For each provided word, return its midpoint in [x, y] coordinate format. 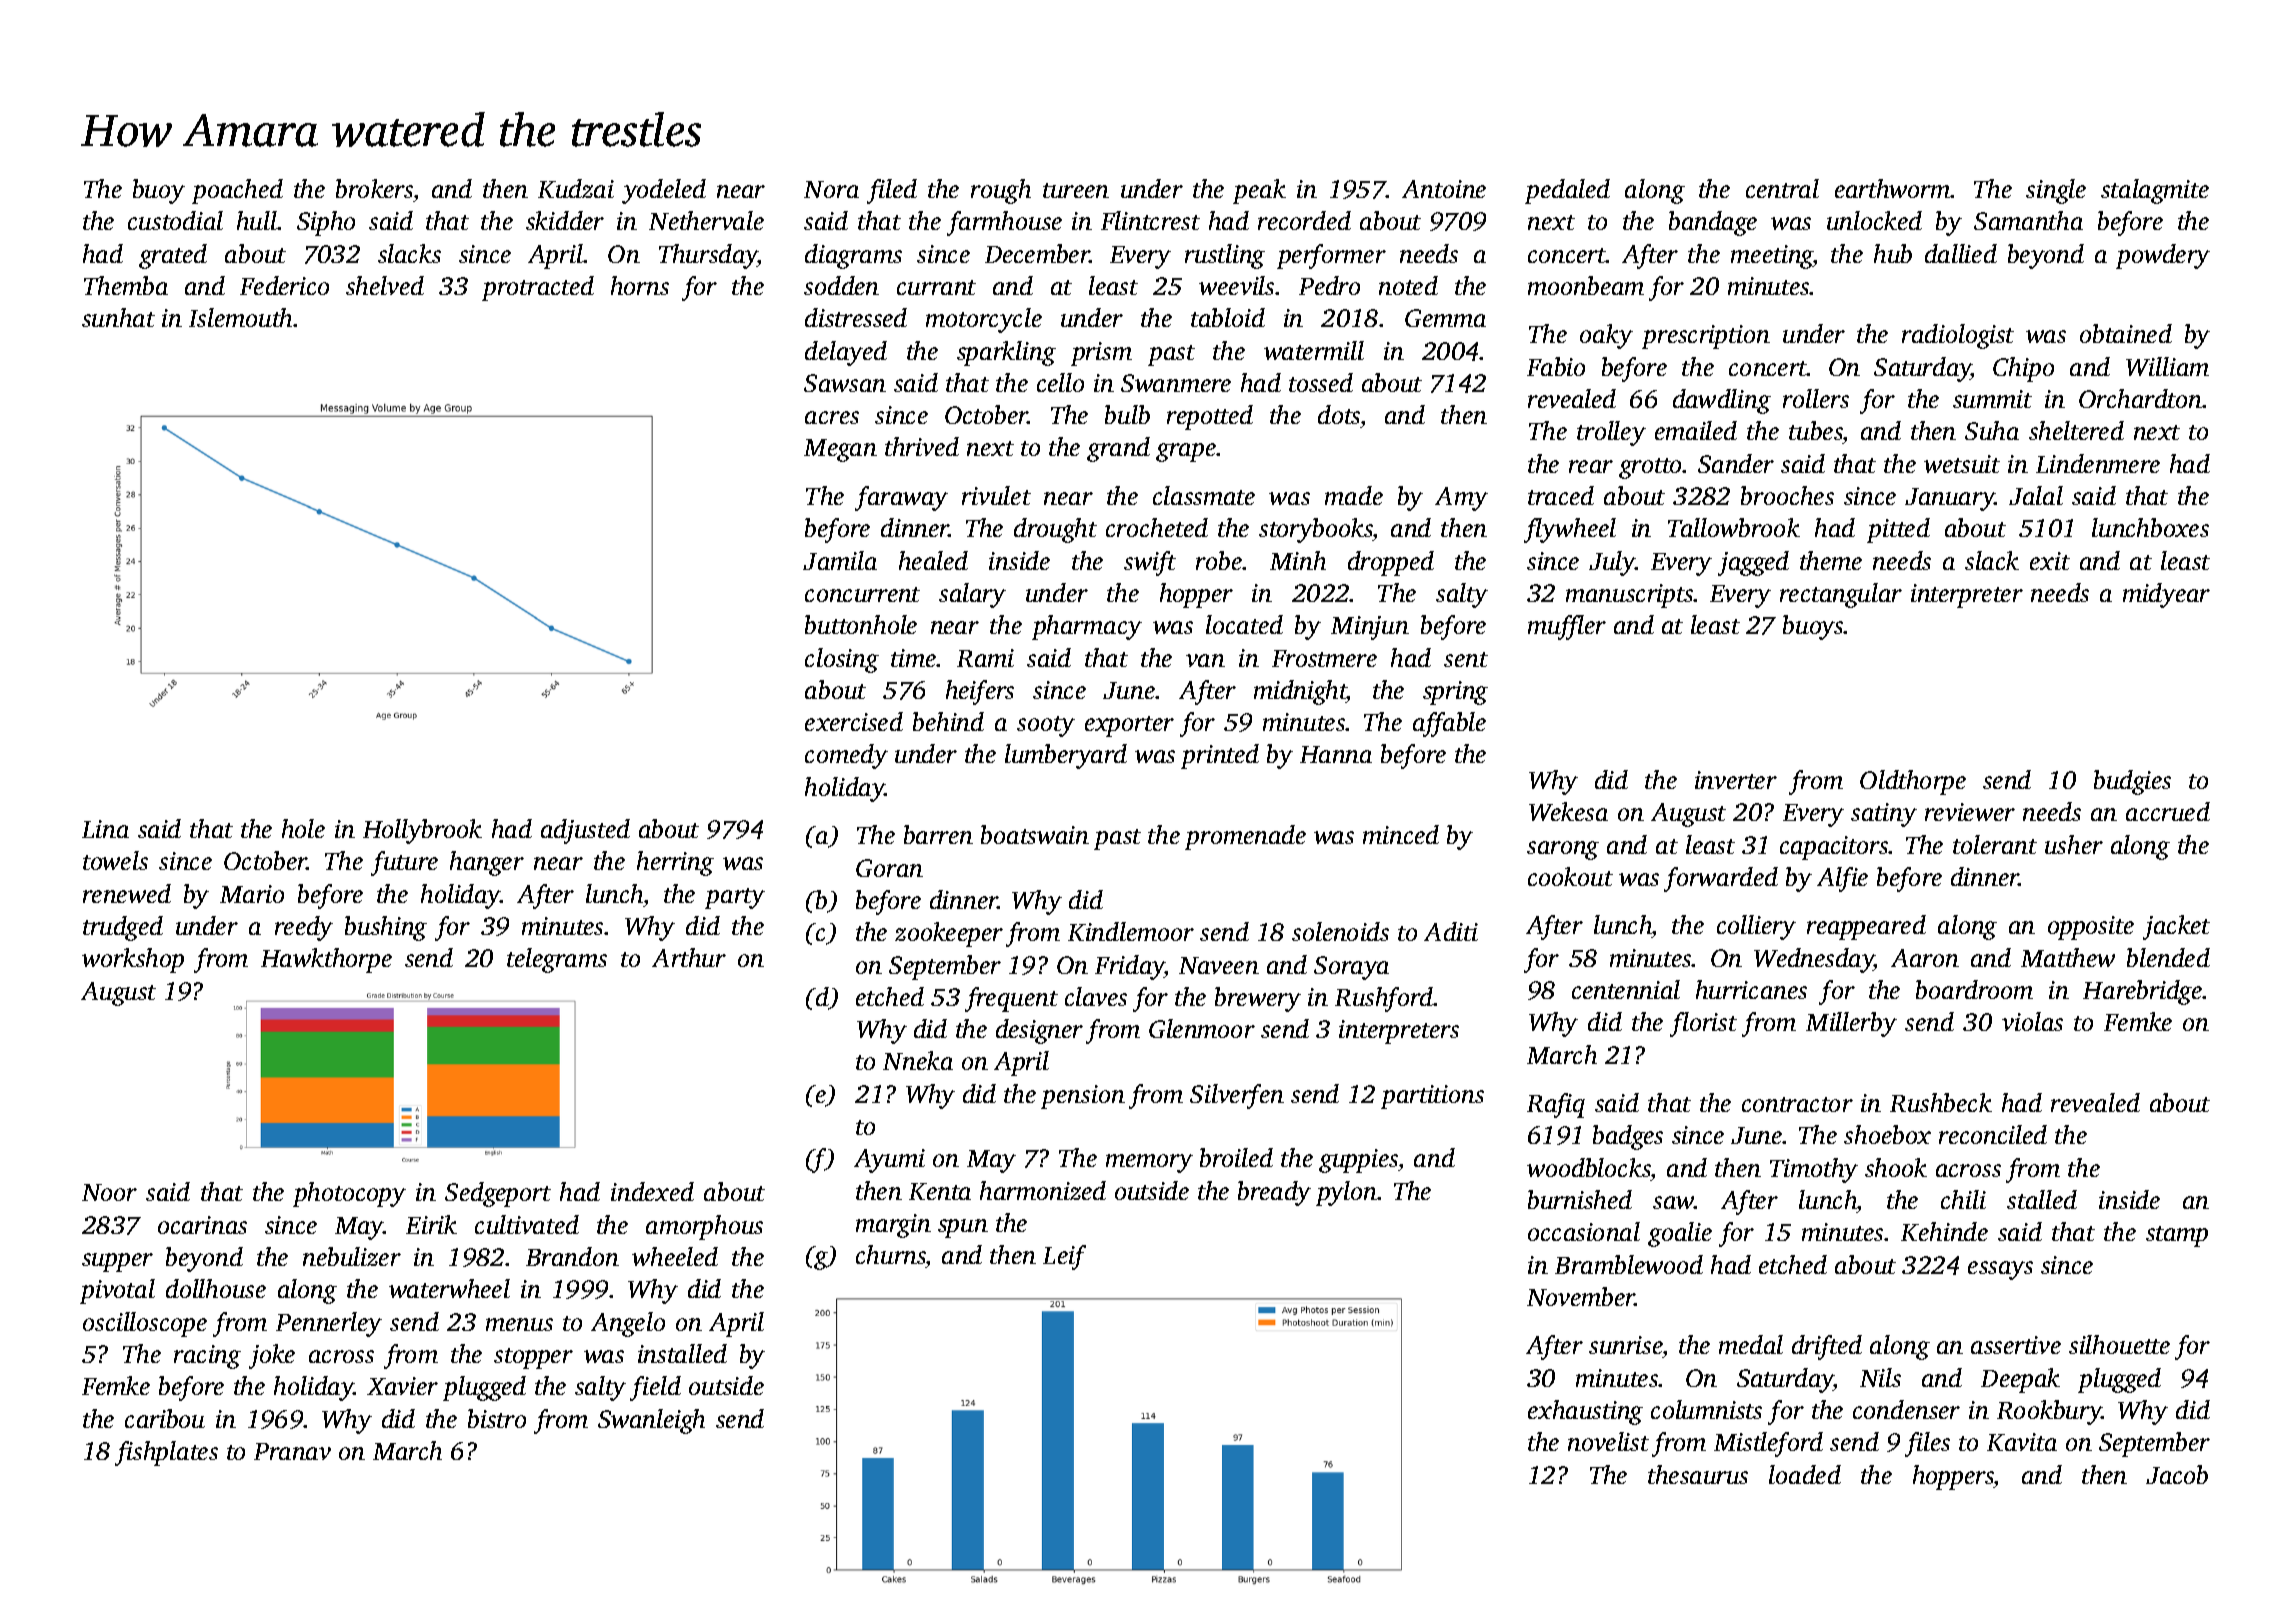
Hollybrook [422, 831]
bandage [1713, 223]
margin [893, 1226]
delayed [846, 353]
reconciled [1993, 1134]
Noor [109, 1192]
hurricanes [1751, 989]
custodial [175, 220]
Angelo [628, 1324]
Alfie [1842, 879]
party [735, 898]
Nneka [918, 1060]
